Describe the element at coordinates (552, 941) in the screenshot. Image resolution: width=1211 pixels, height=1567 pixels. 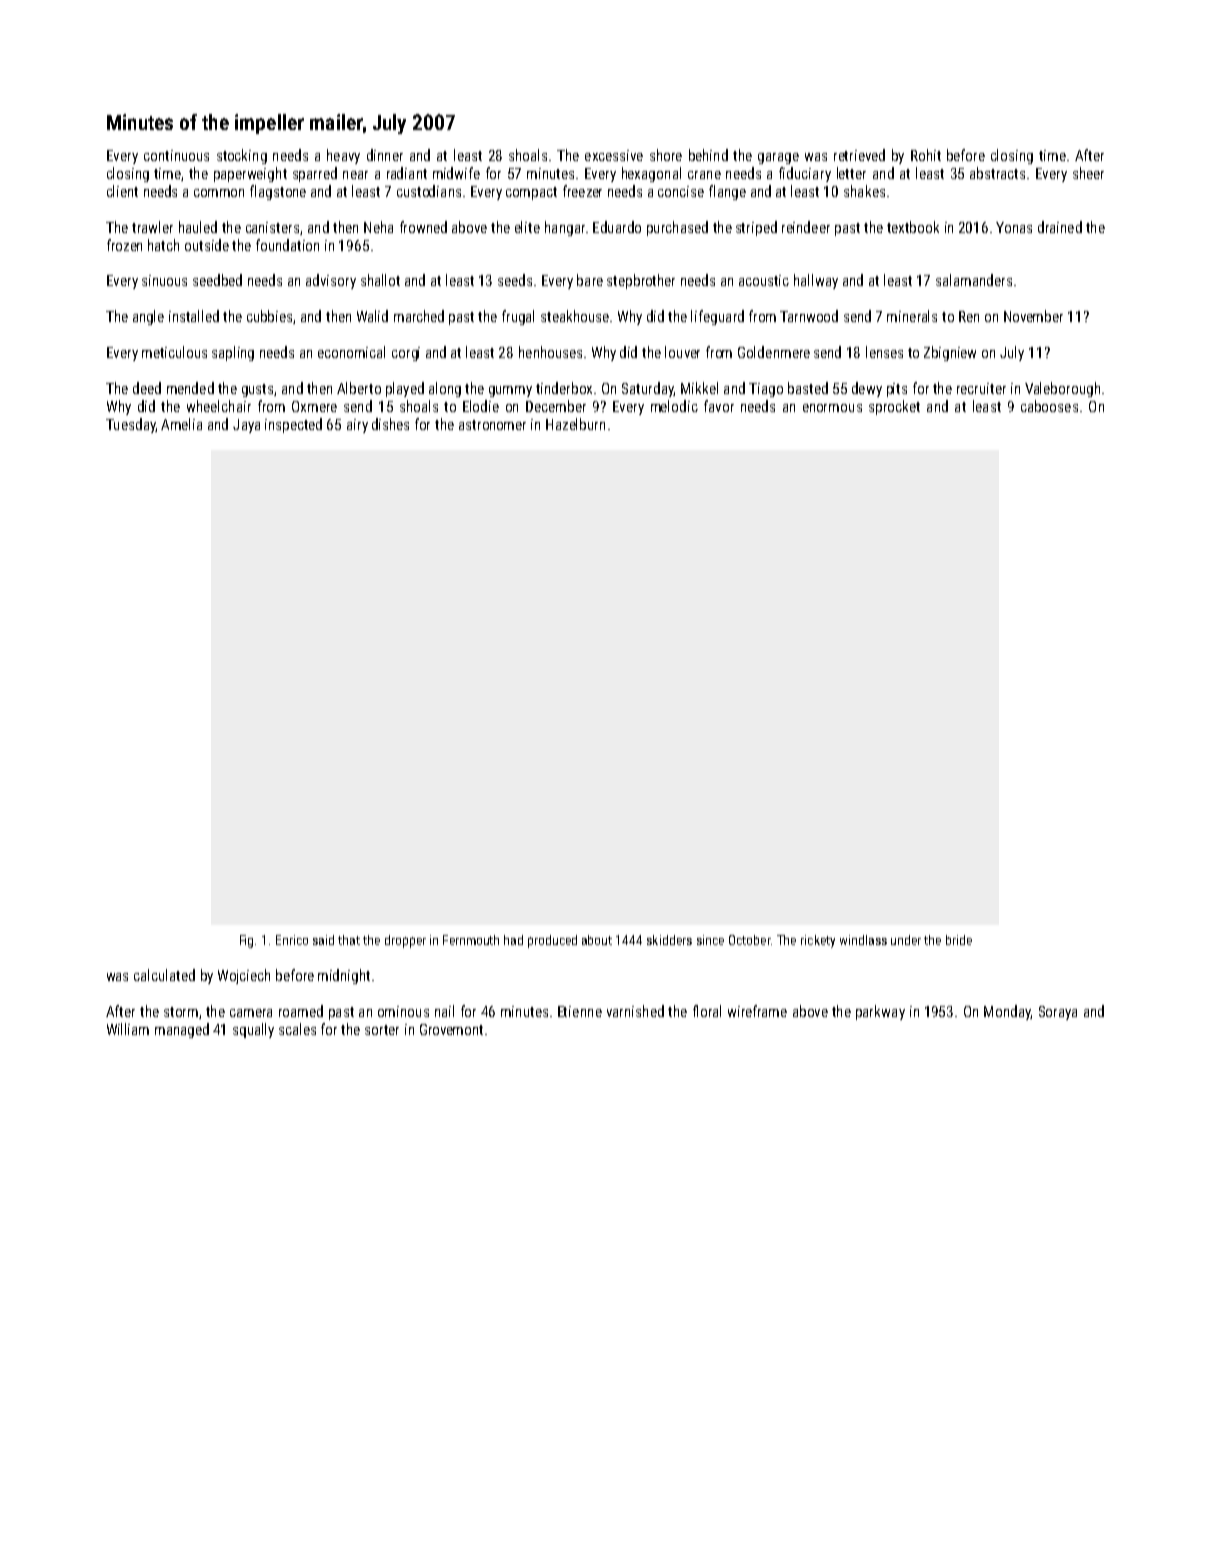
I see `produced` at that location.
